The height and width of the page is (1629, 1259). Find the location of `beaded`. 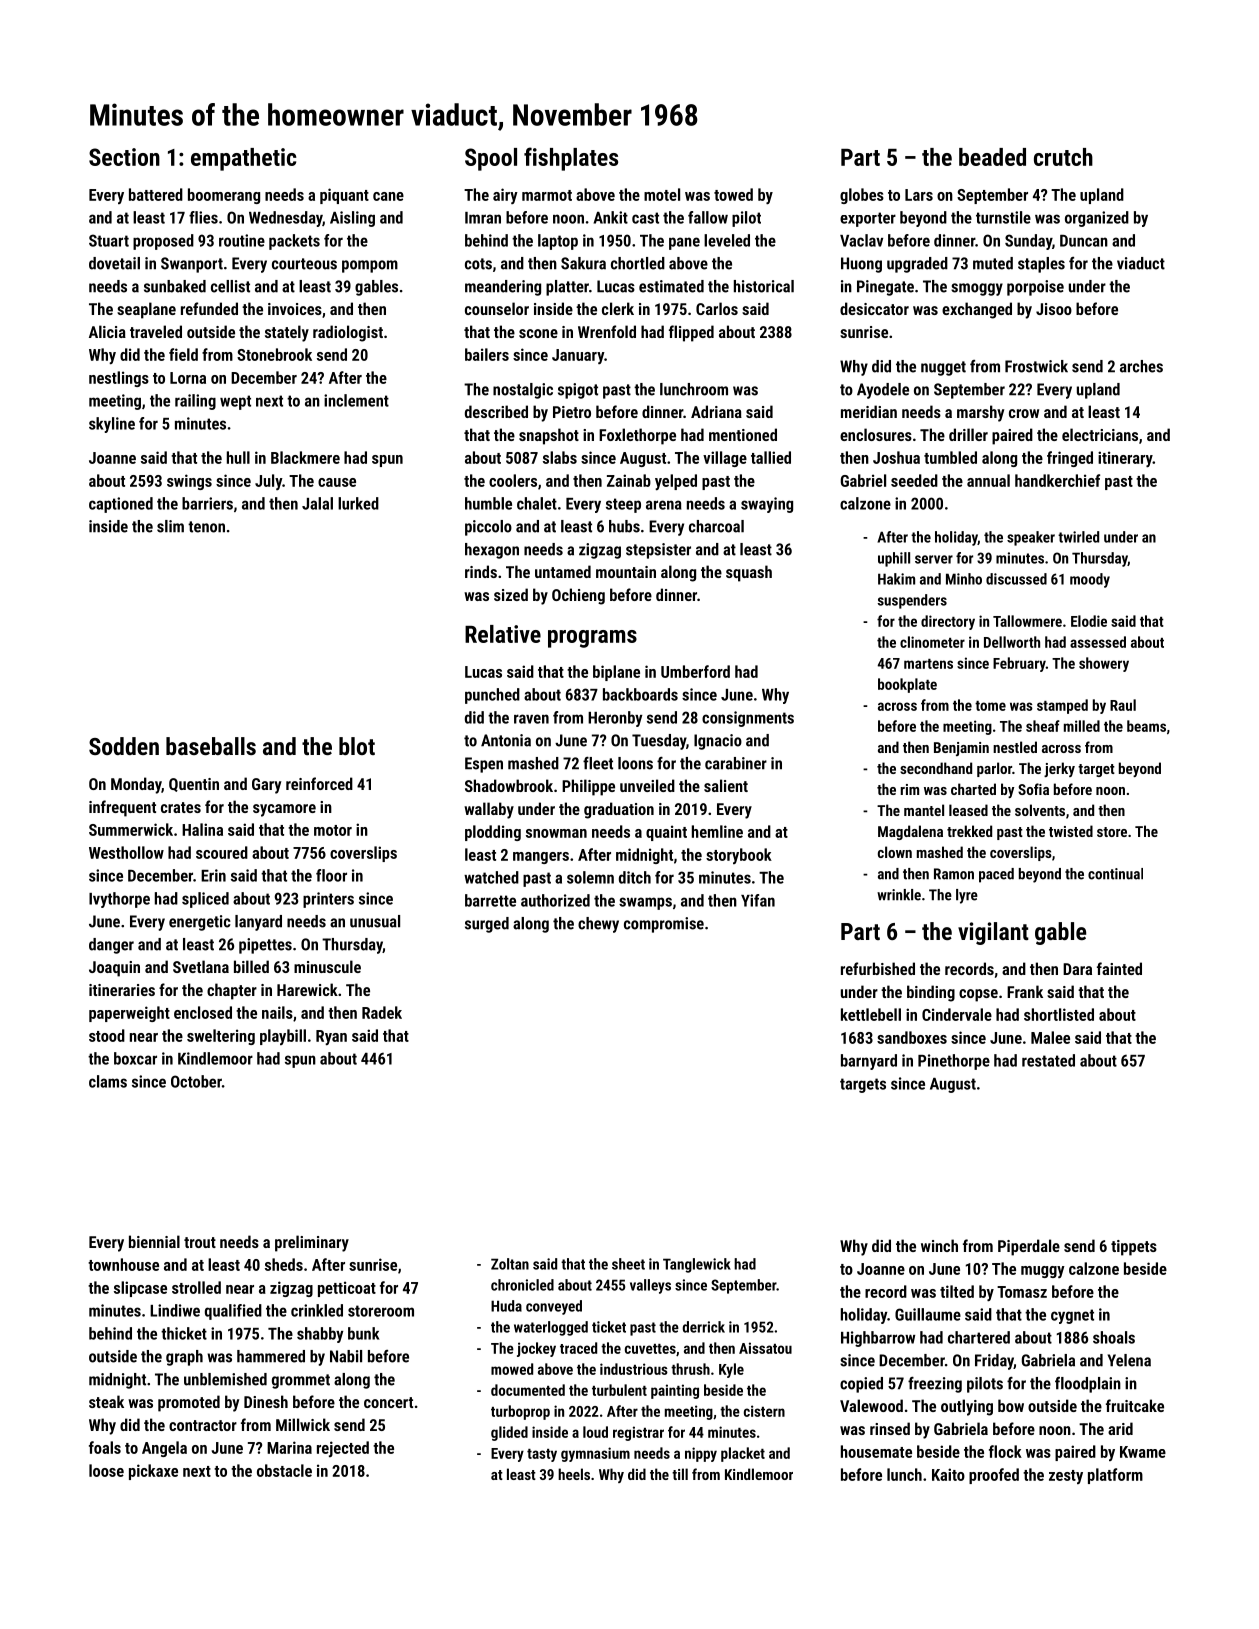

beaded is located at coordinates (992, 157).
